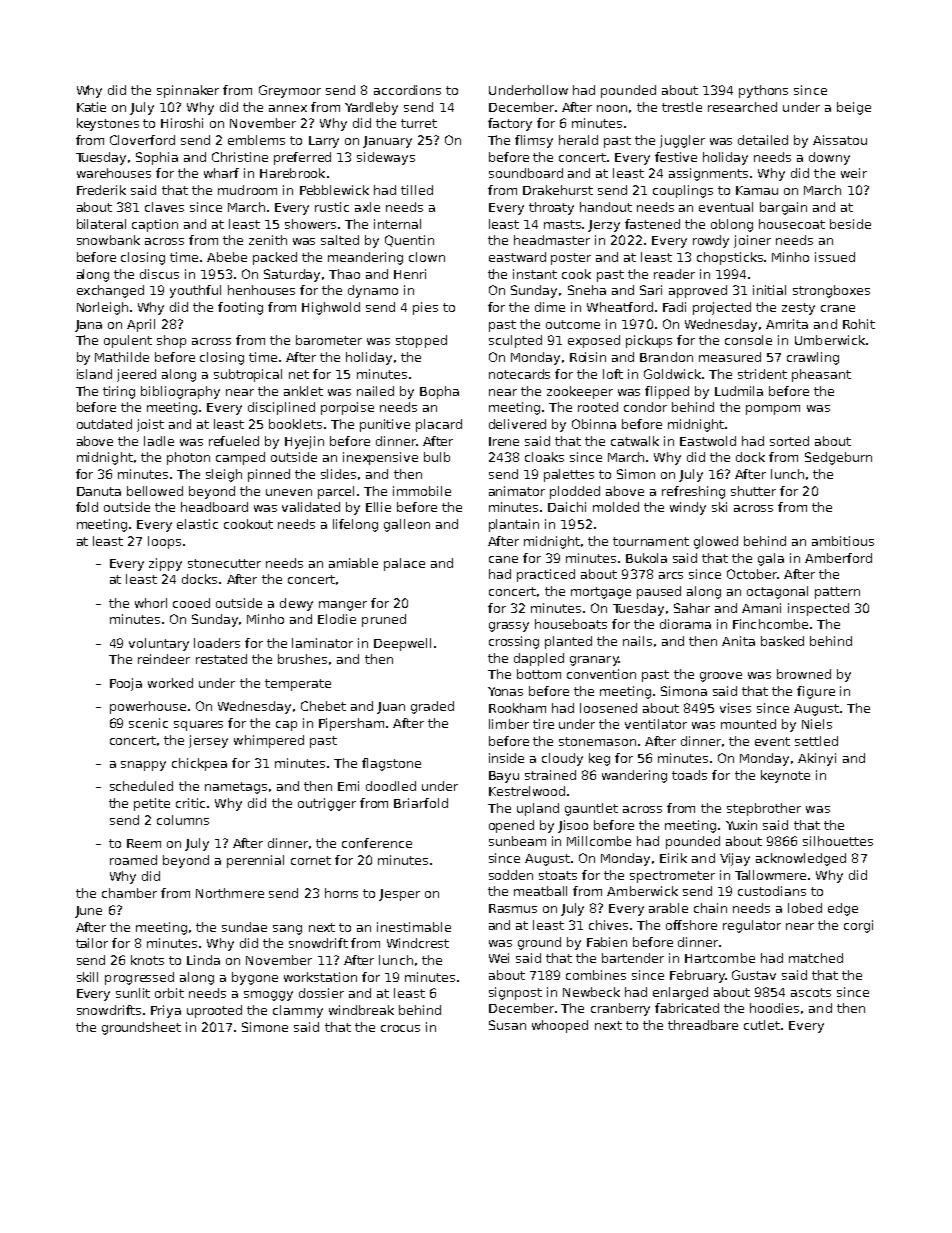 This document has width=952, height=1233. Describe the element at coordinates (110, 291) in the document. I see `exchanged` at that location.
